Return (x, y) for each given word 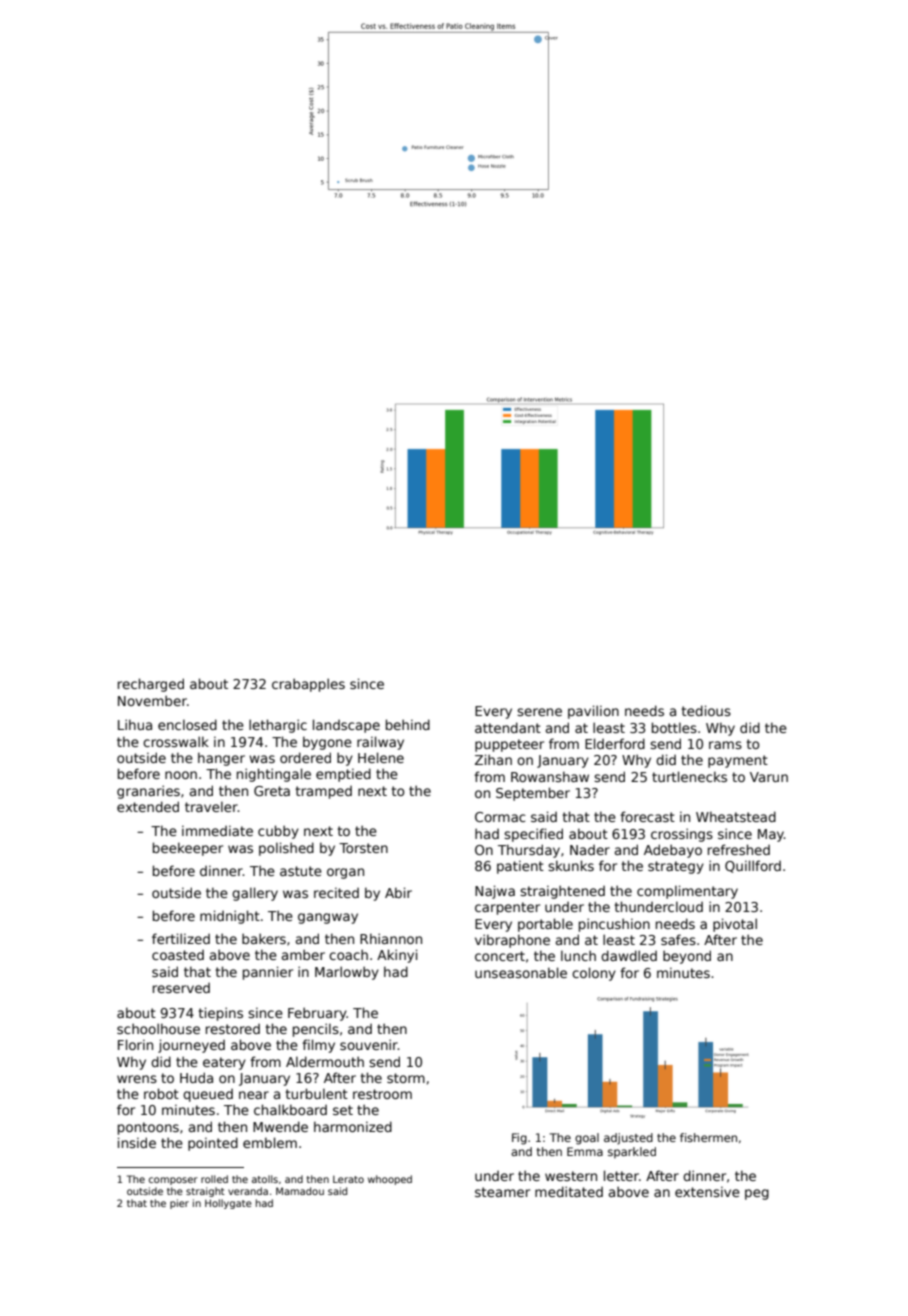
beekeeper (188, 849)
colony (594, 974)
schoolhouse (158, 1028)
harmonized (353, 1126)
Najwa (495, 892)
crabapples (308, 685)
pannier (268, 973)
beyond (687, 957)
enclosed (187, 724)
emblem (270, 1142)
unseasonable (521, 972)
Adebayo (673, 851)
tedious (706, 710)
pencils (316, 1030)
